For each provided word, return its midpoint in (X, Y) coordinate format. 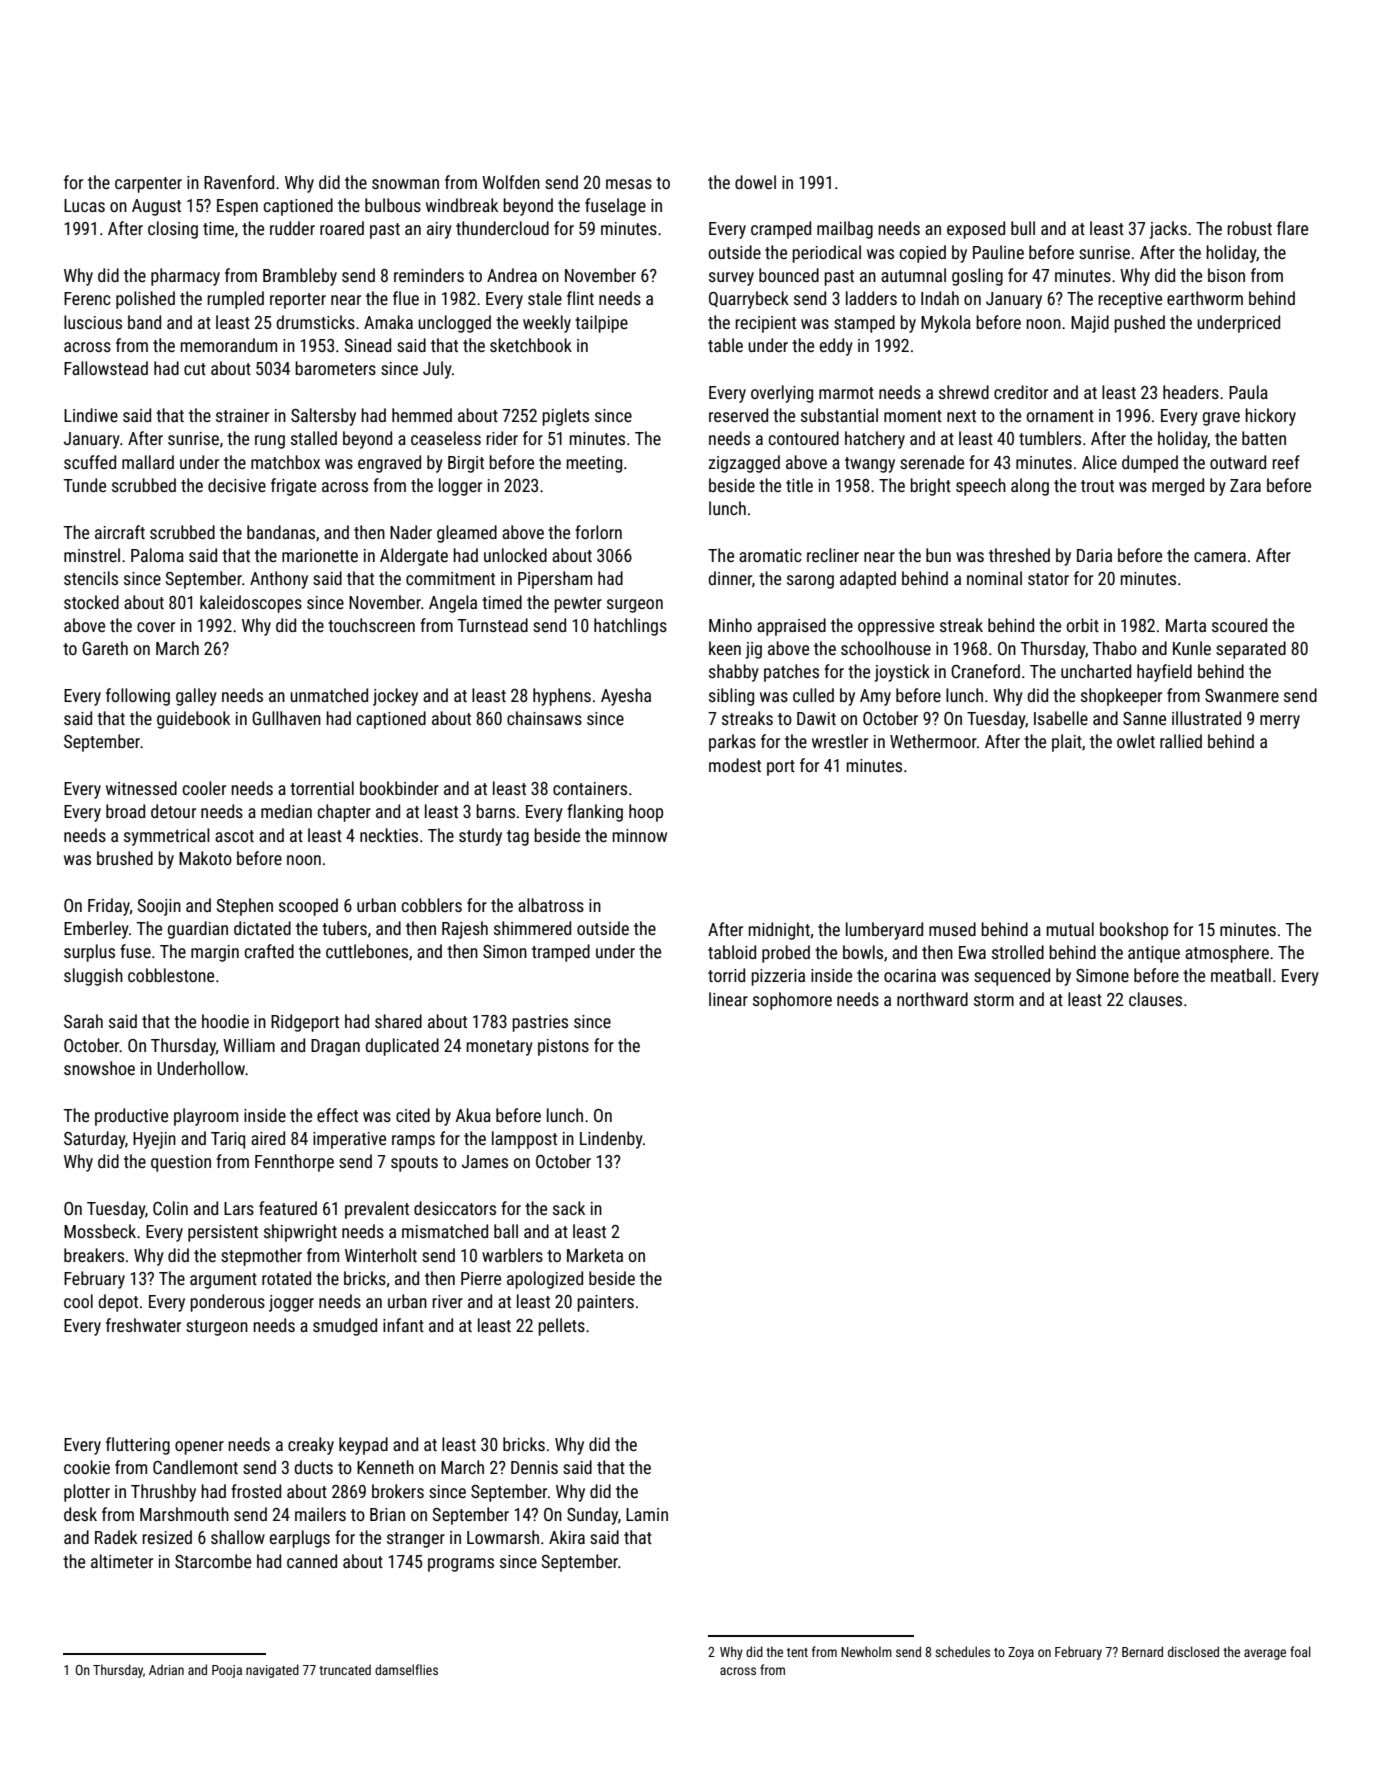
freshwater (143, 1325)
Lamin (647, 1514)
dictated (262, 928)
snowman (405, 184)
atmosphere (1227, 954)
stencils (91, 578)
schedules (962, 1651)
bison (1226, 275)
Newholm (866, 1651)
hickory (1270, 417)
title (799, 485)
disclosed (1193, 1651)
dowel (755, 182)
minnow (640, 835)
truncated (345, 1669)
